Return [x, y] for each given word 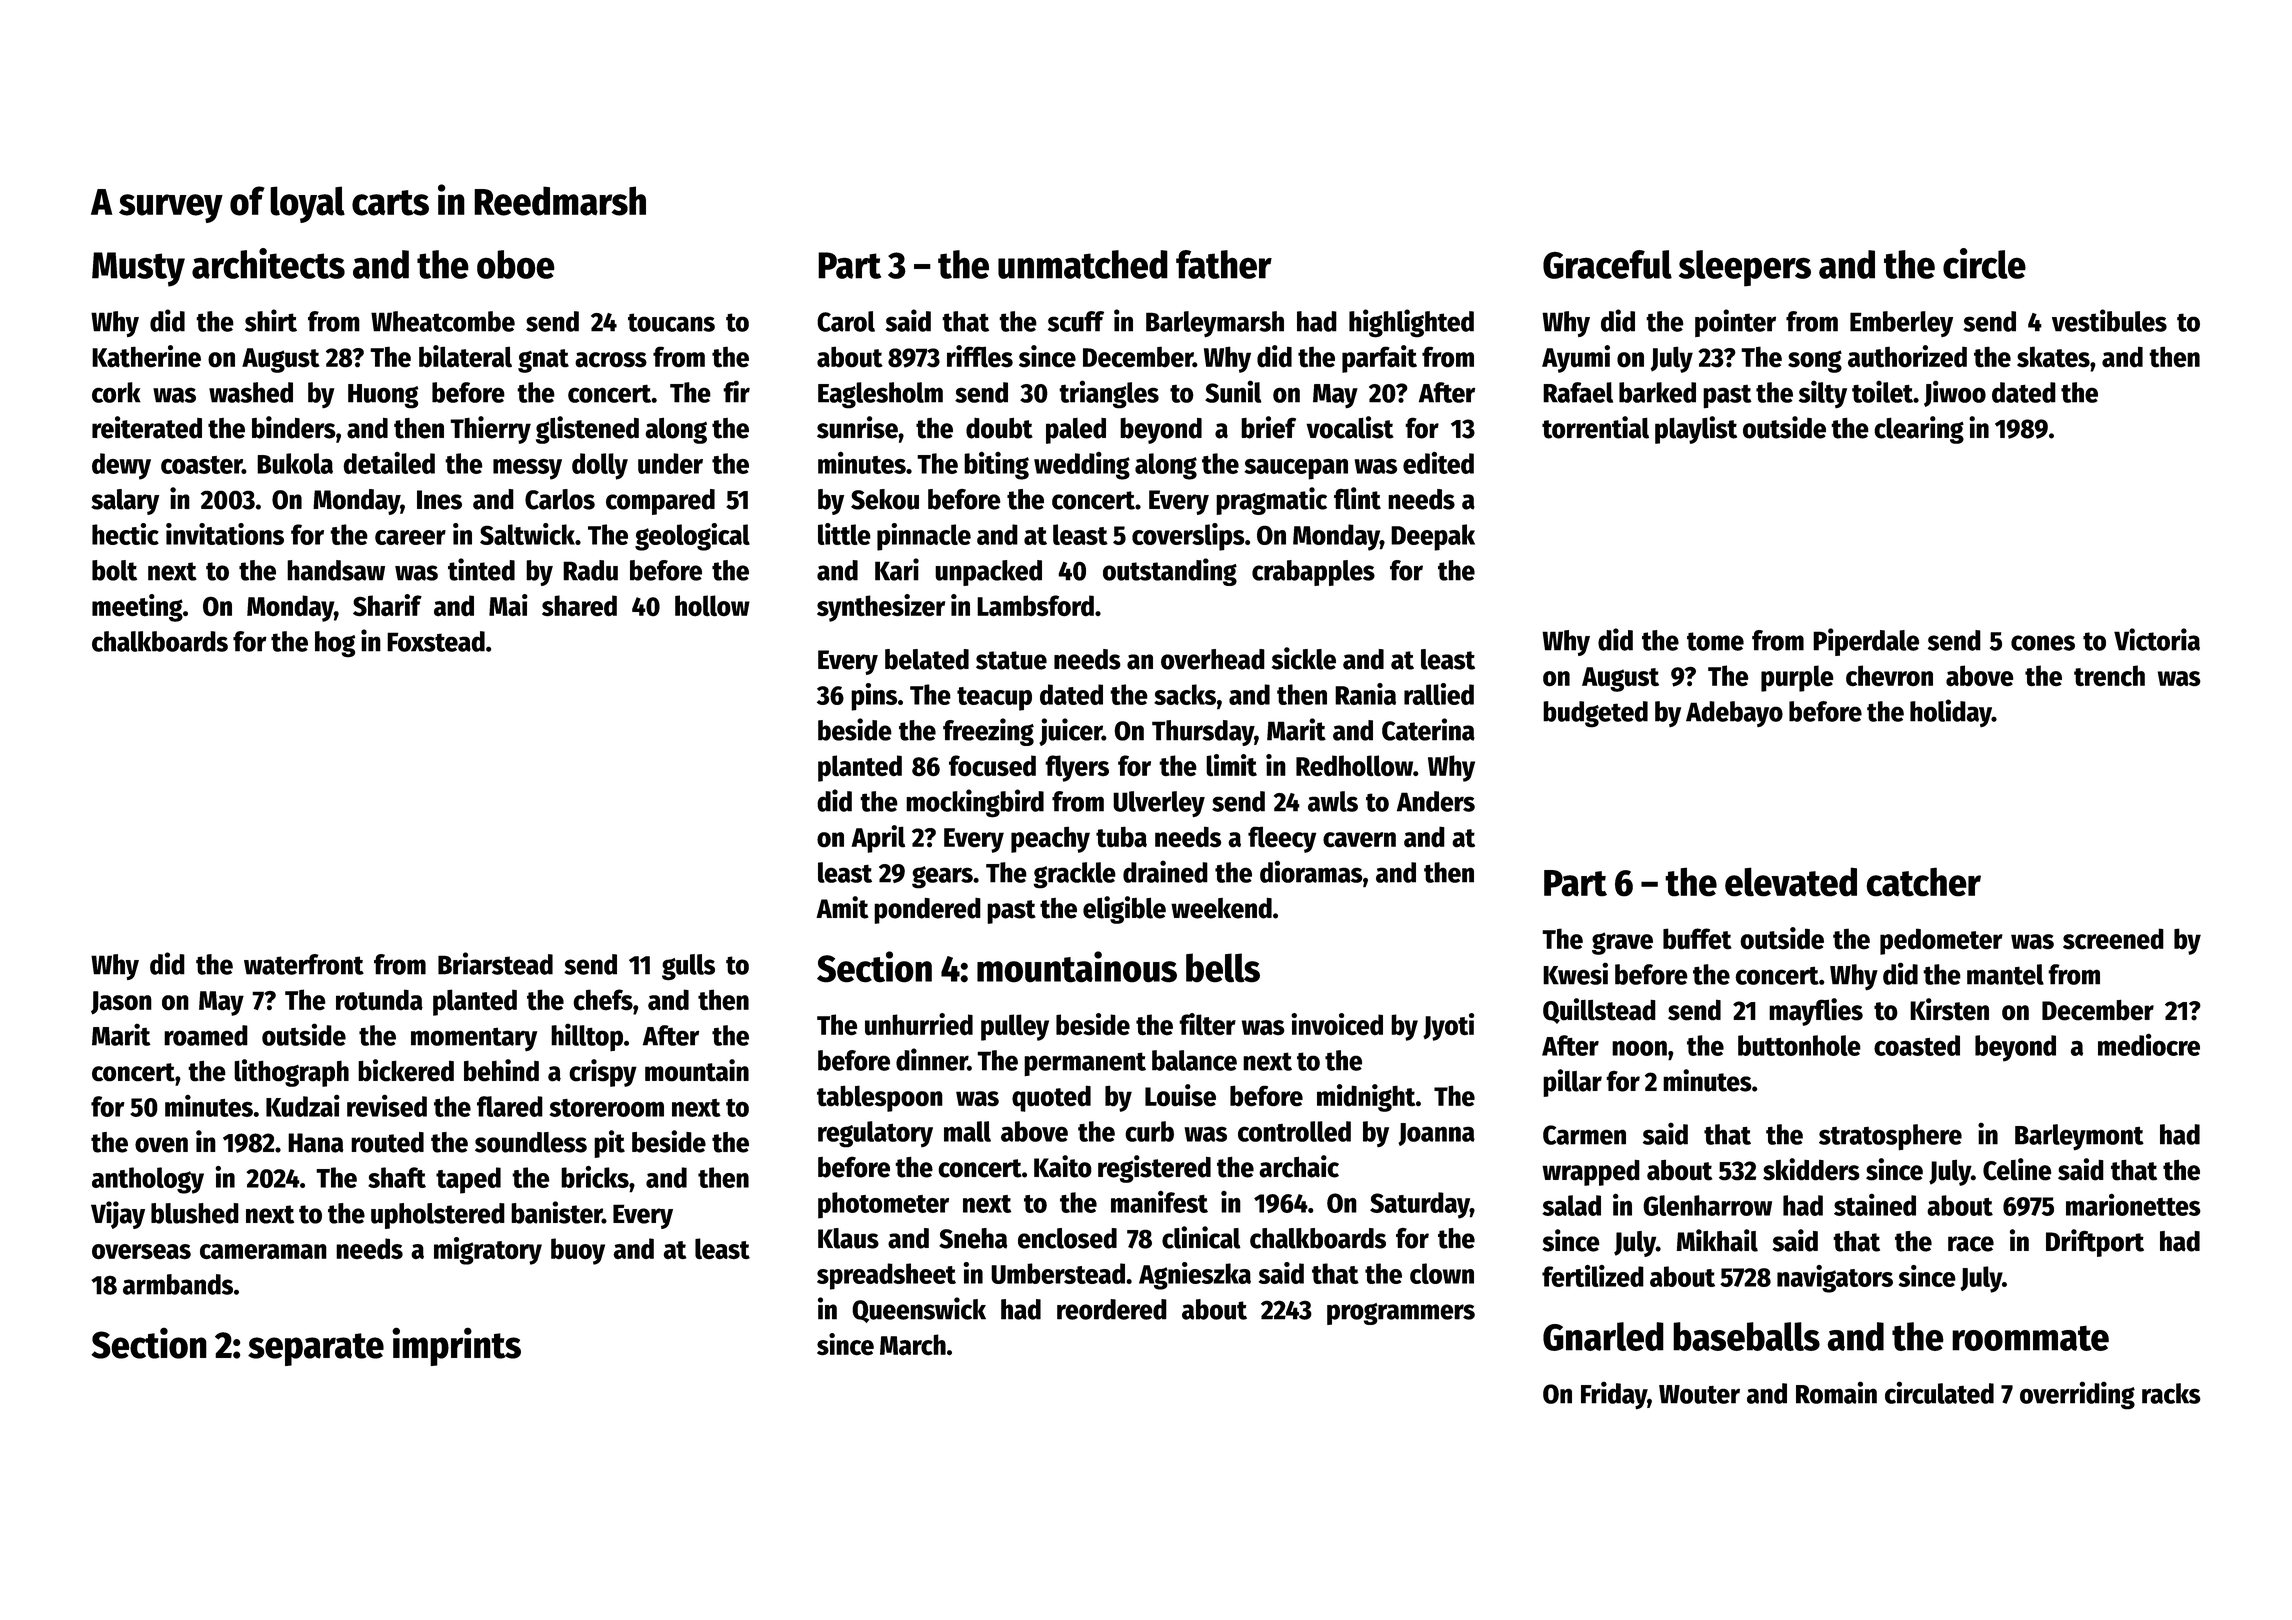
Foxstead [436, 641]
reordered [1112, 1309]
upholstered [438, 1216]
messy [527, 469]
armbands [178, 1284]
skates [2053, 357]
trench [2109, 676]
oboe [516, 264]
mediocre [2149, 1044]
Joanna [1436, 1134]
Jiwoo [1955, 393]
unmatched [1083, 264]
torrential [1595, 427]
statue [1011, 660]
